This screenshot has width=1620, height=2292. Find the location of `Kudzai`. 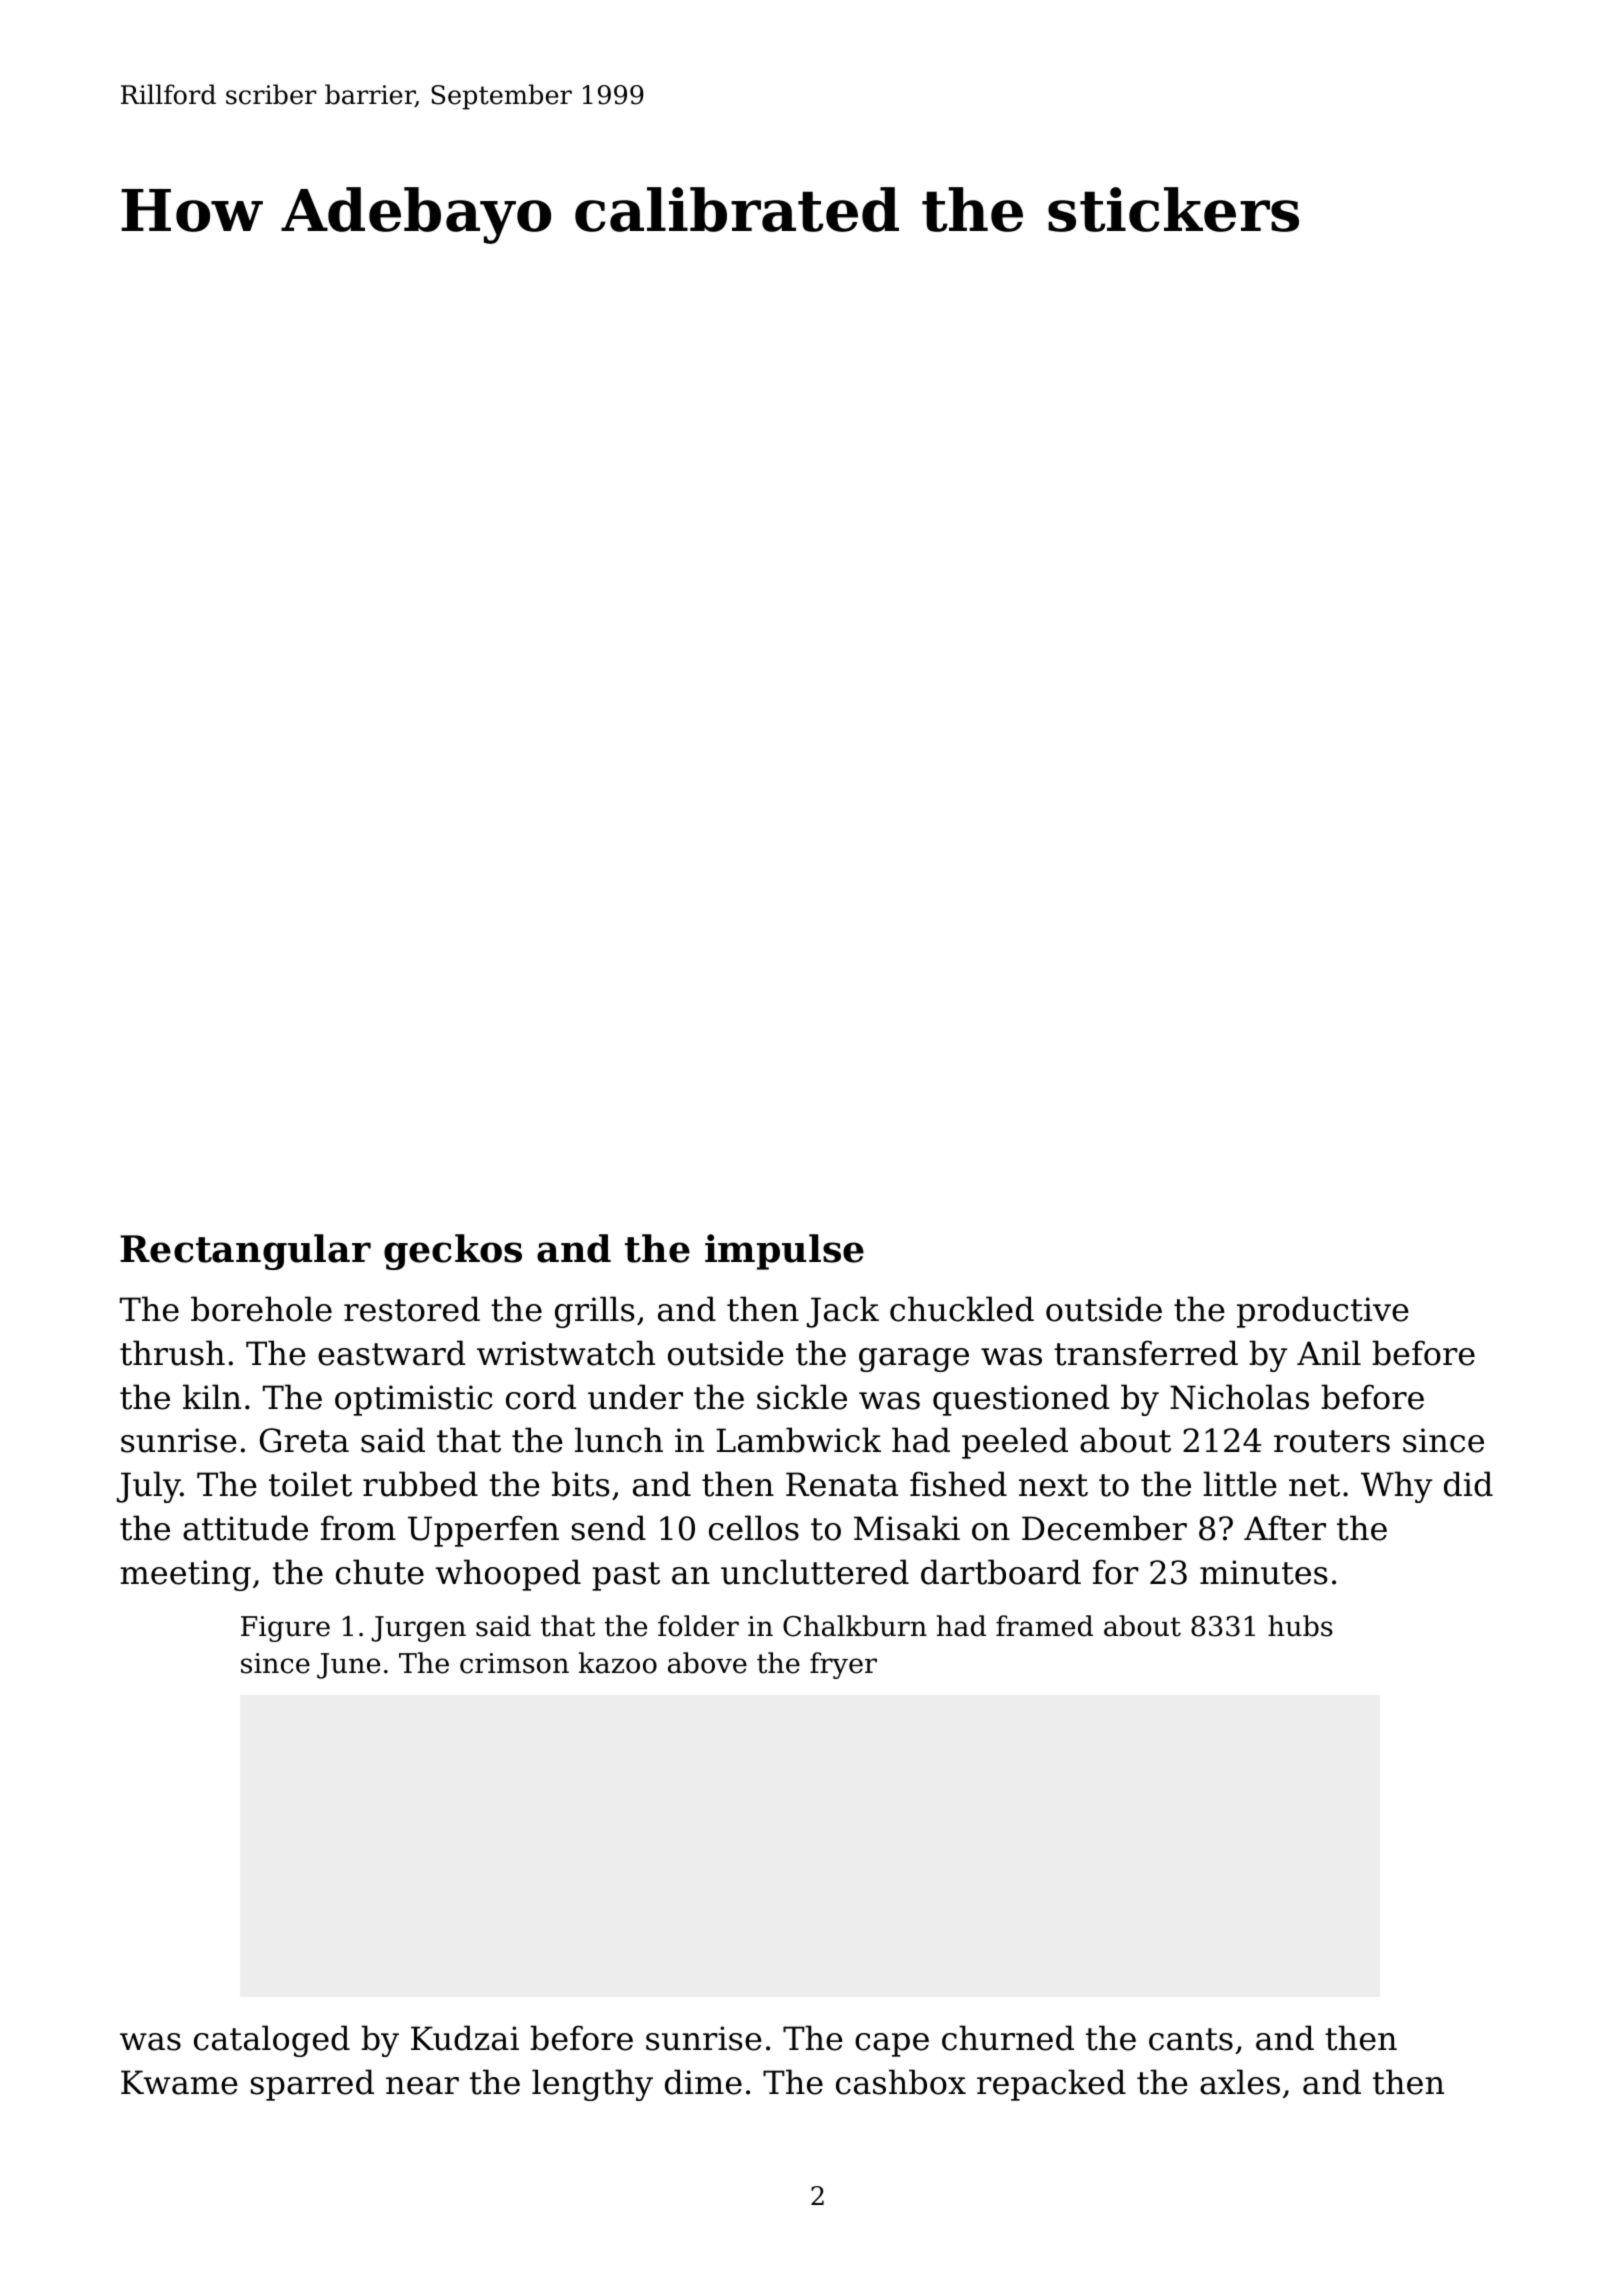

Kudzai is located at coordinates (465, 2038).
